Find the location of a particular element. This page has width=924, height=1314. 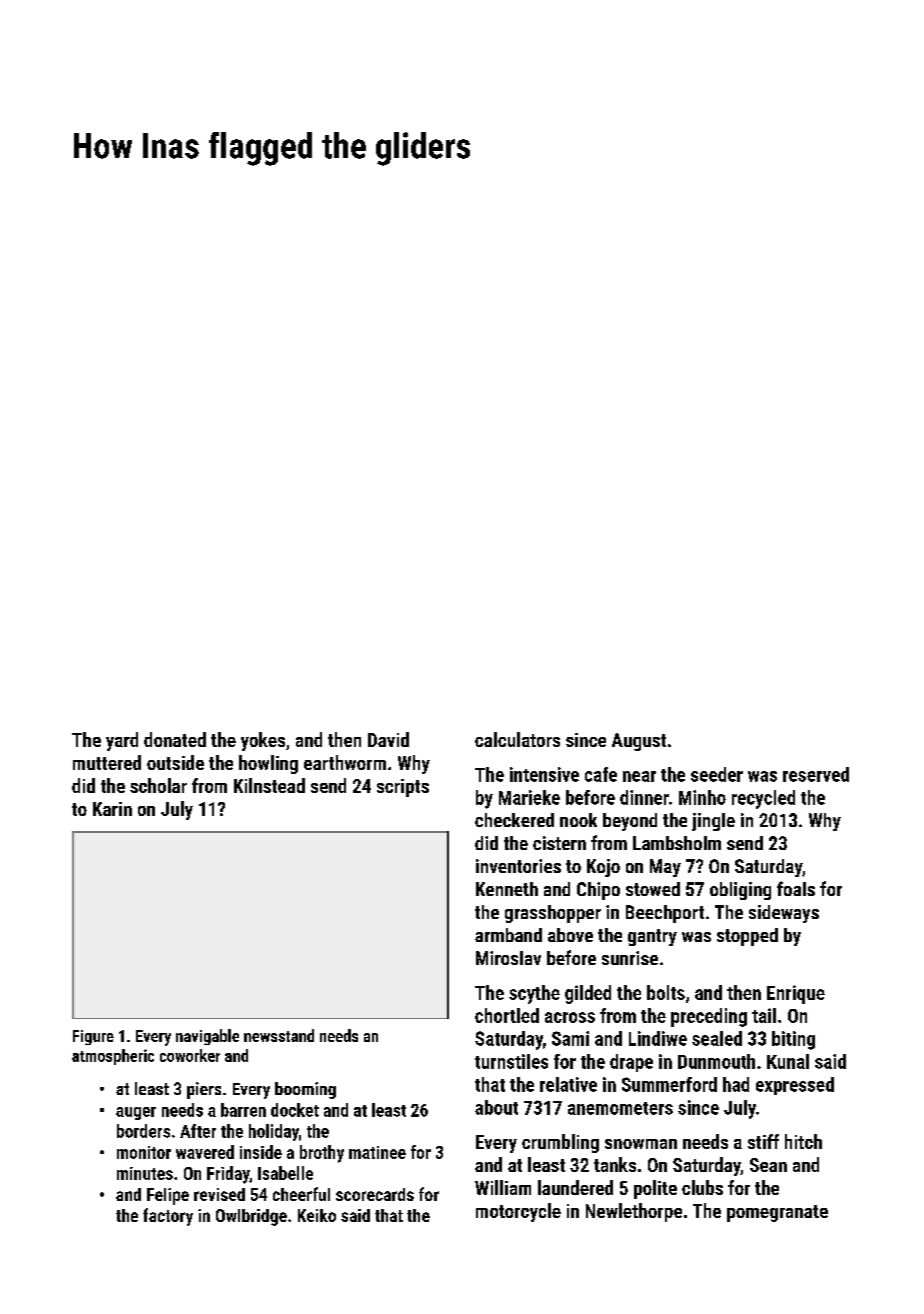

auger is located at coordinates (136, 1113).
